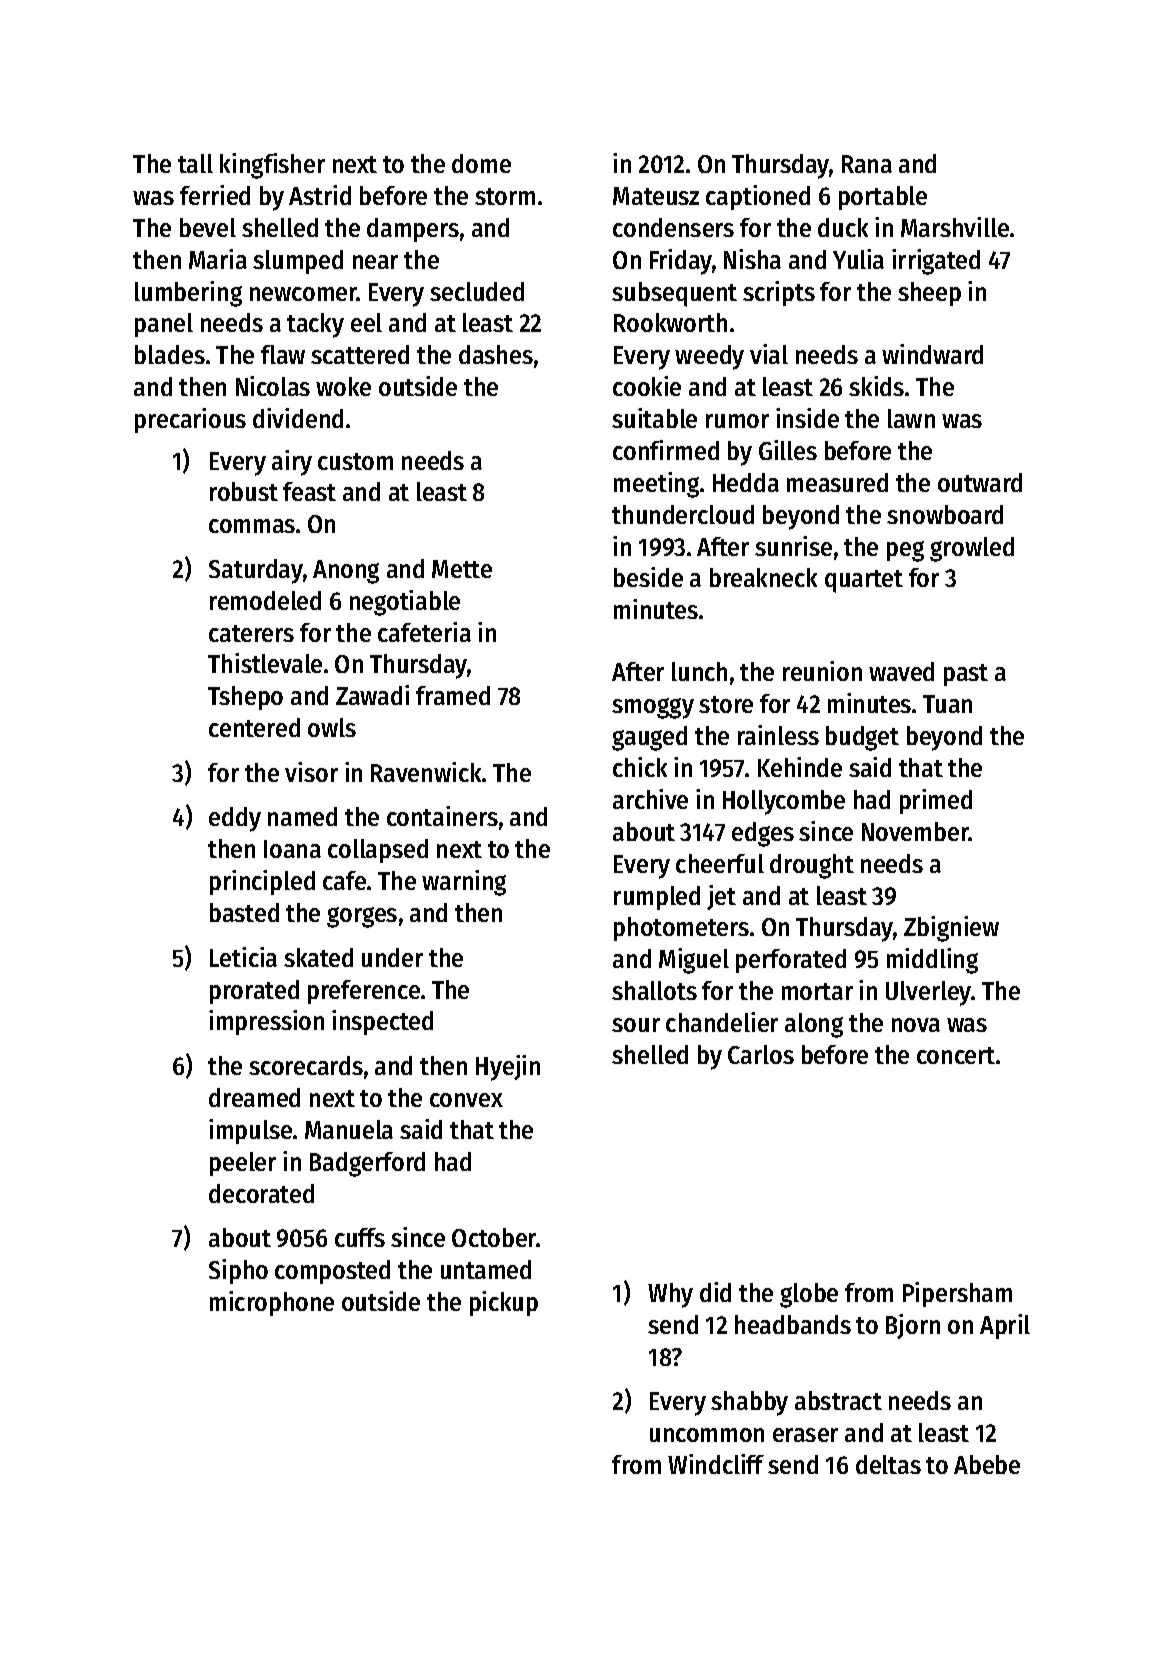 The image size is (1165, 1654). Describe the element at coordinates (716, 1464) in the image. I see `Windcliff` at that location.
